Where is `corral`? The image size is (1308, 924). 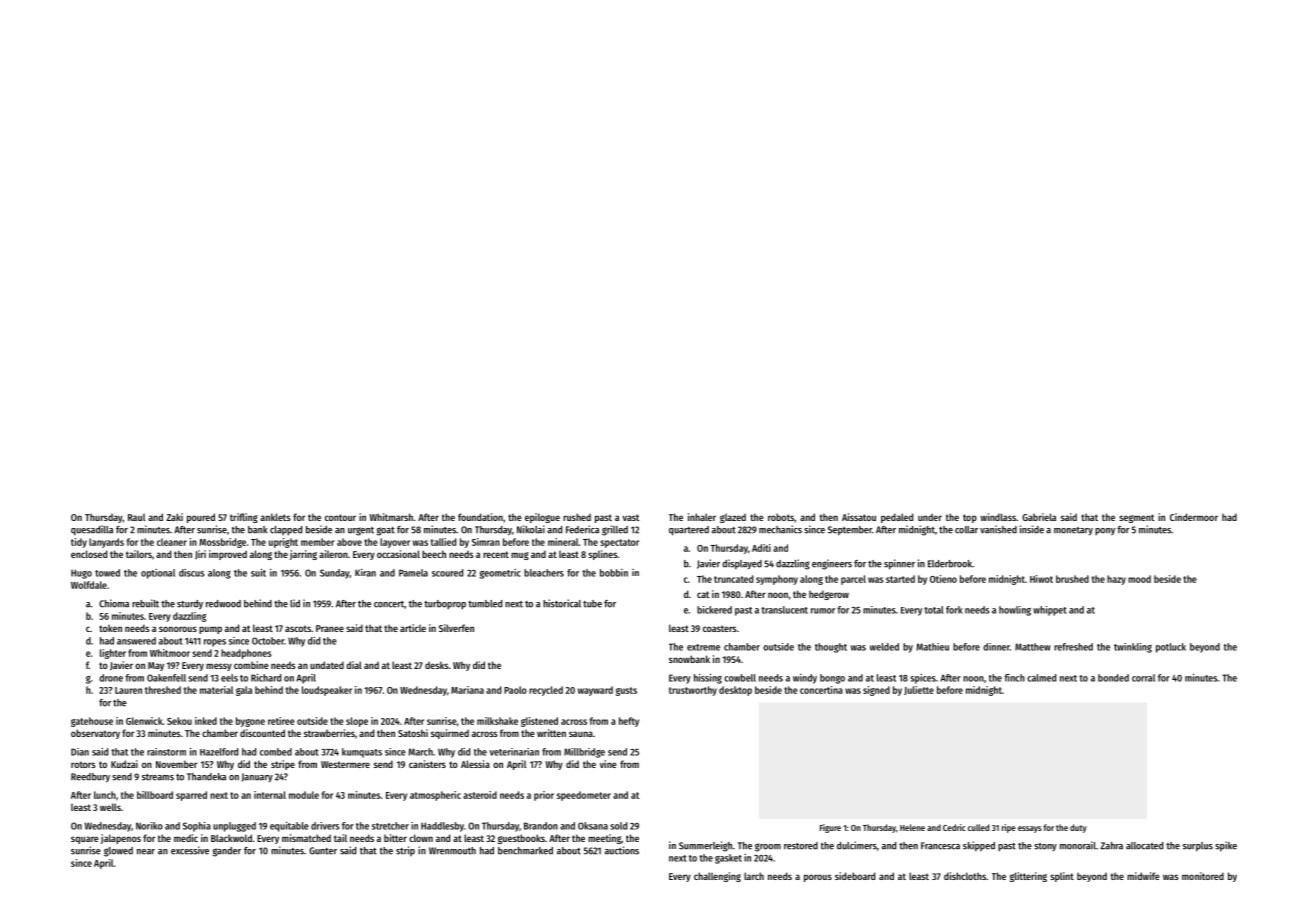 corral is located at coordinates (1143, 678).
